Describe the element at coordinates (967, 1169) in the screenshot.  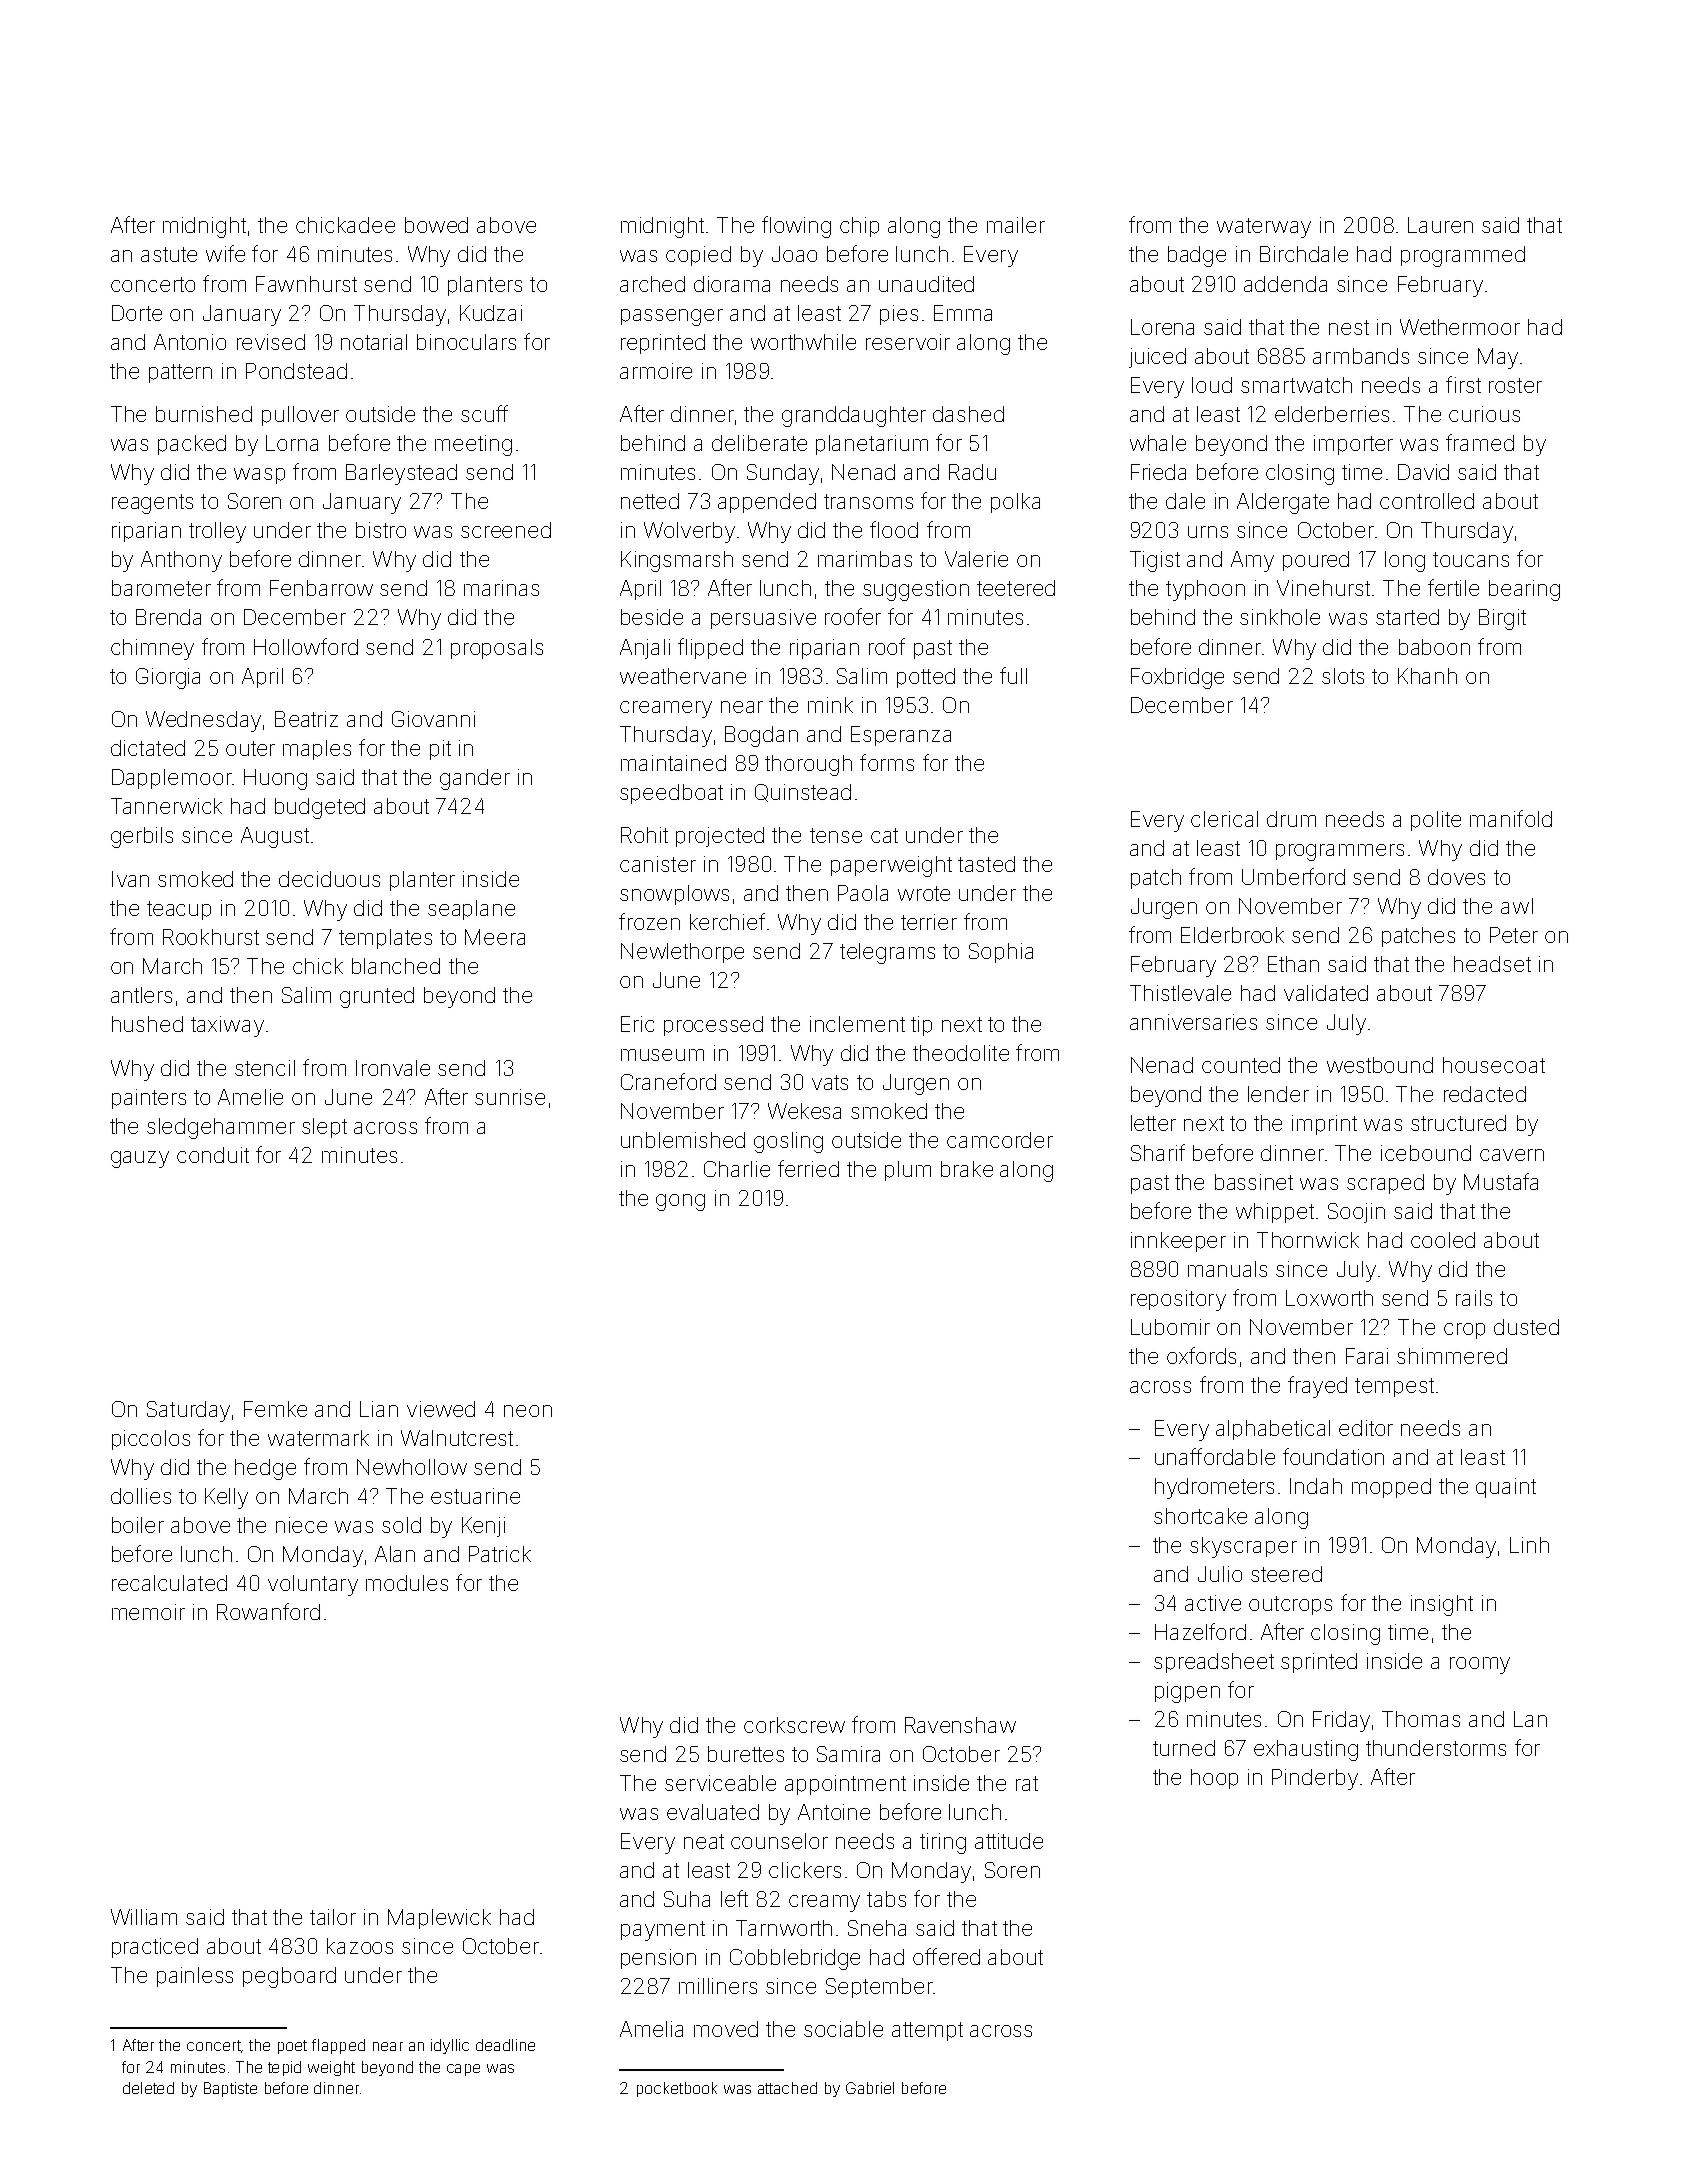
I see `brake` at that location.
